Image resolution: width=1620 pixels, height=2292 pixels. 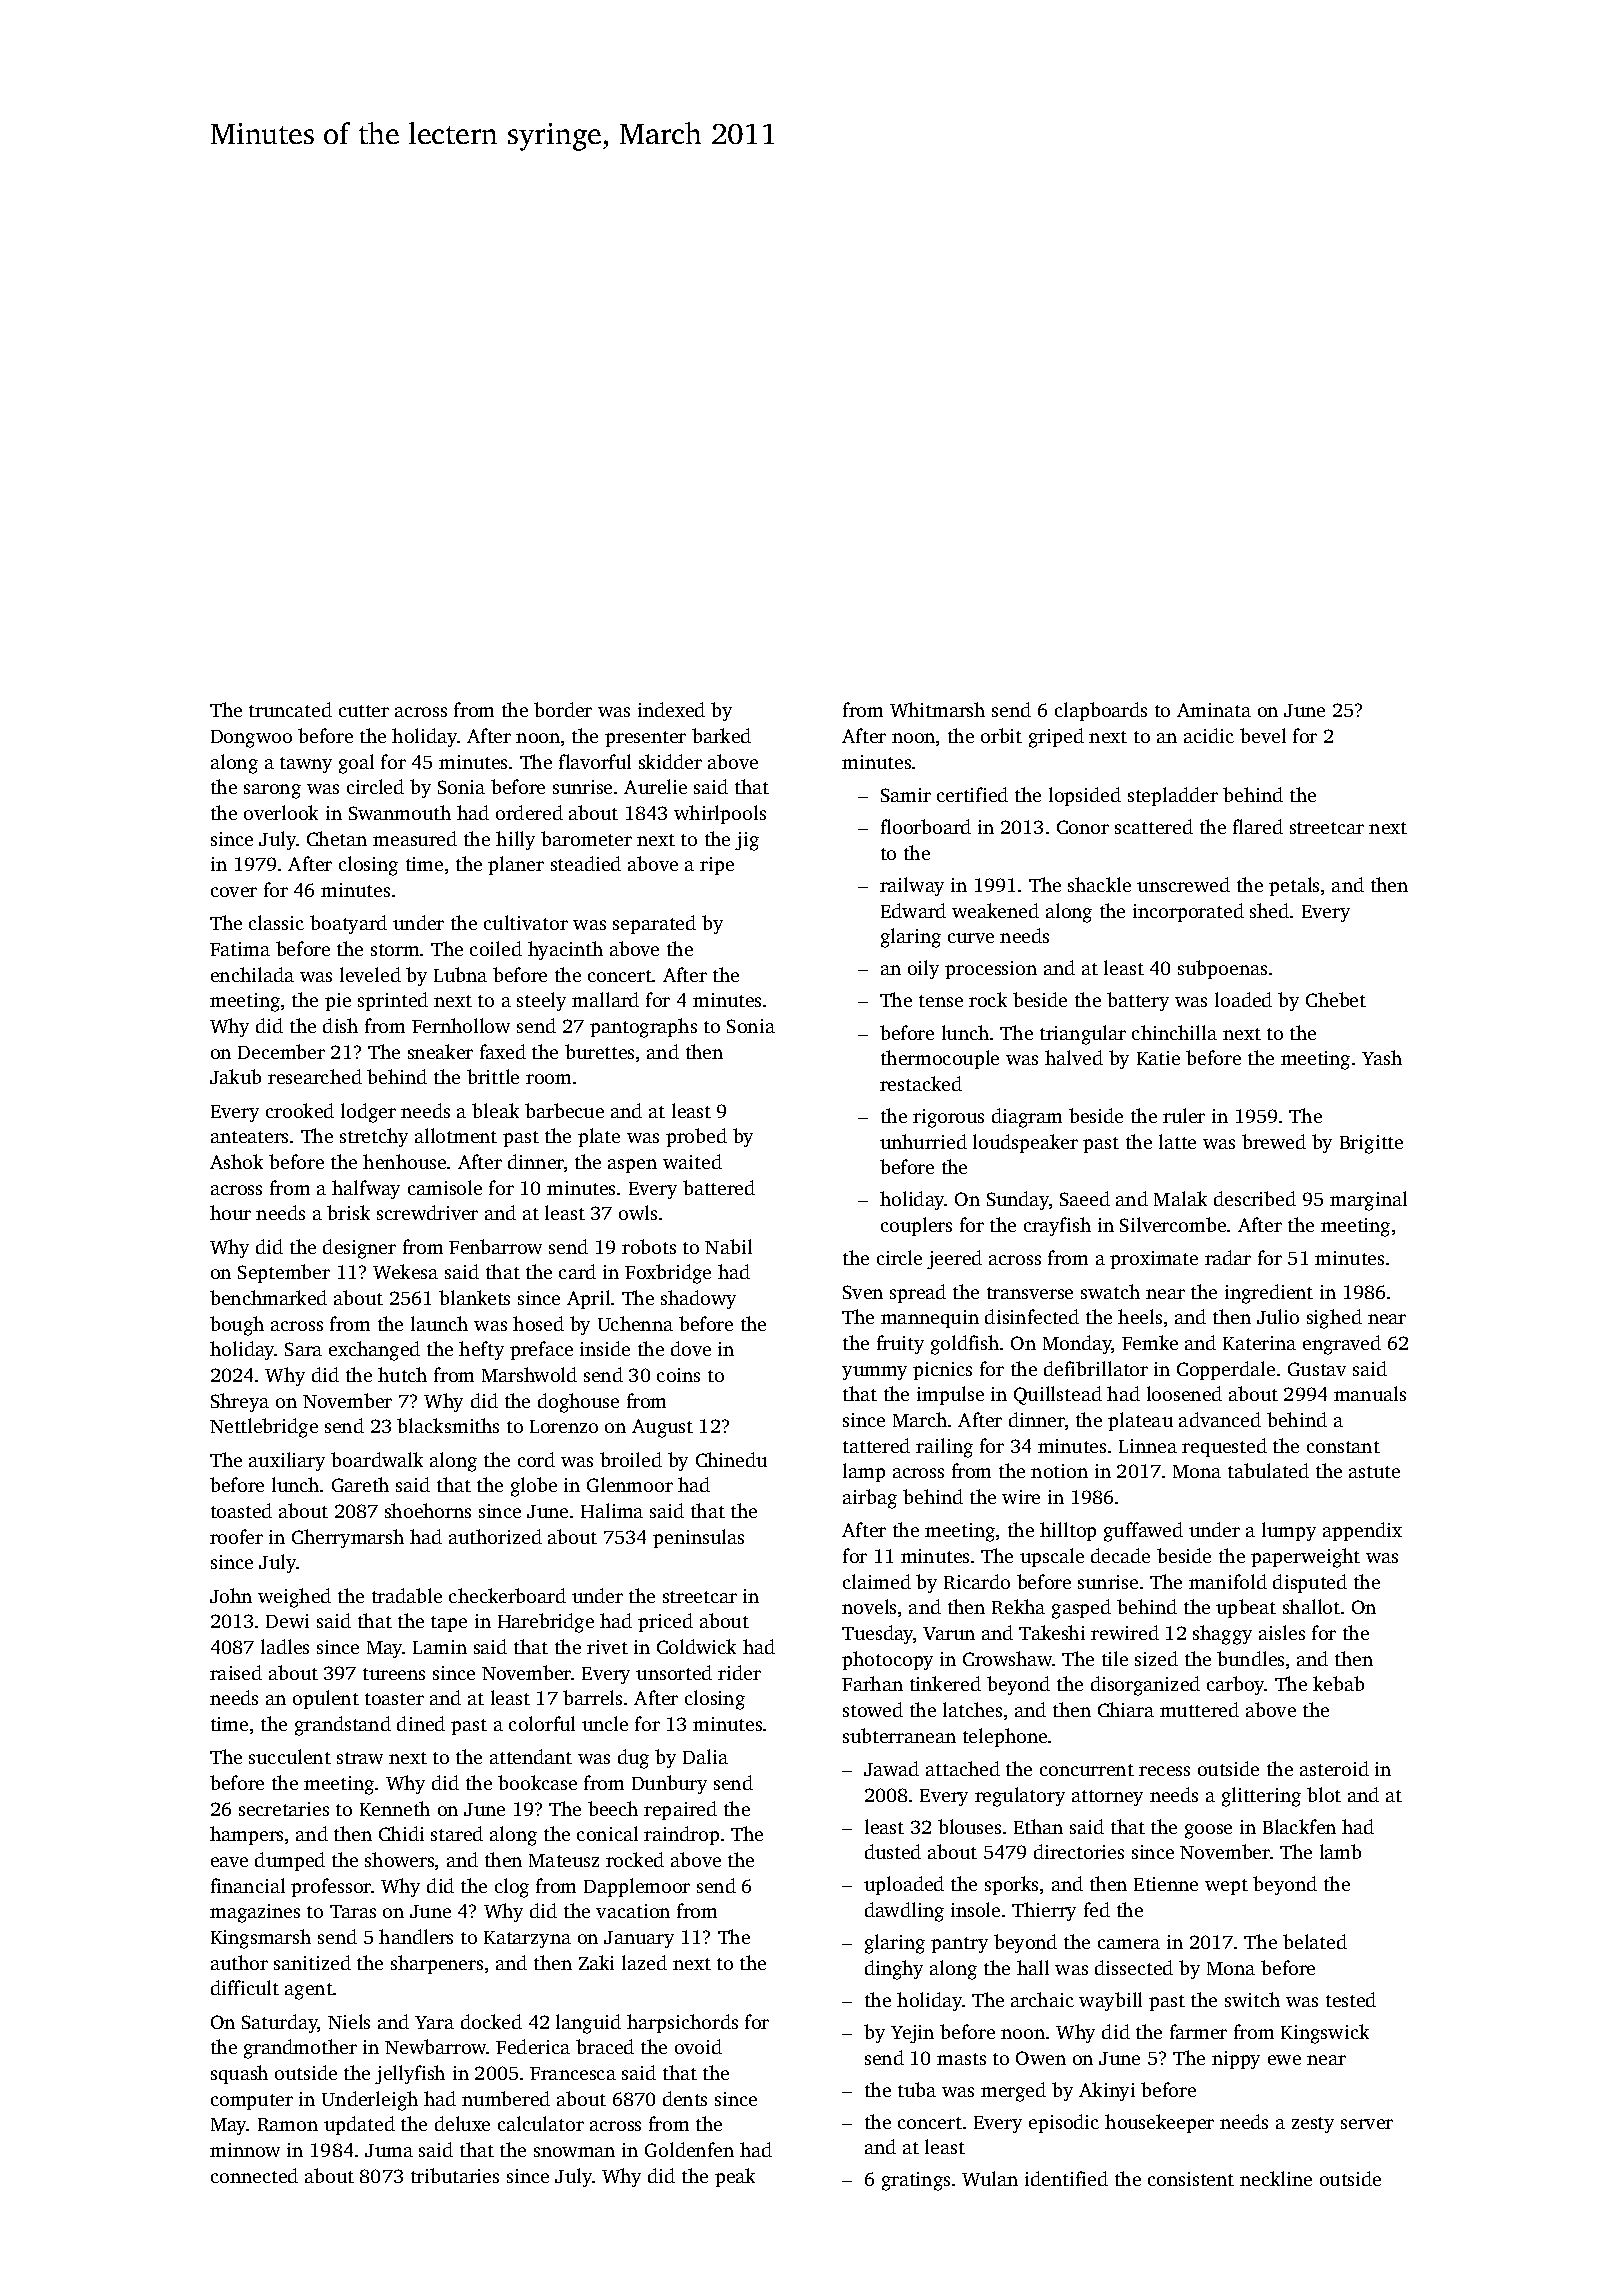 I want to click on neckline, so click(x=1276, y=2178).
